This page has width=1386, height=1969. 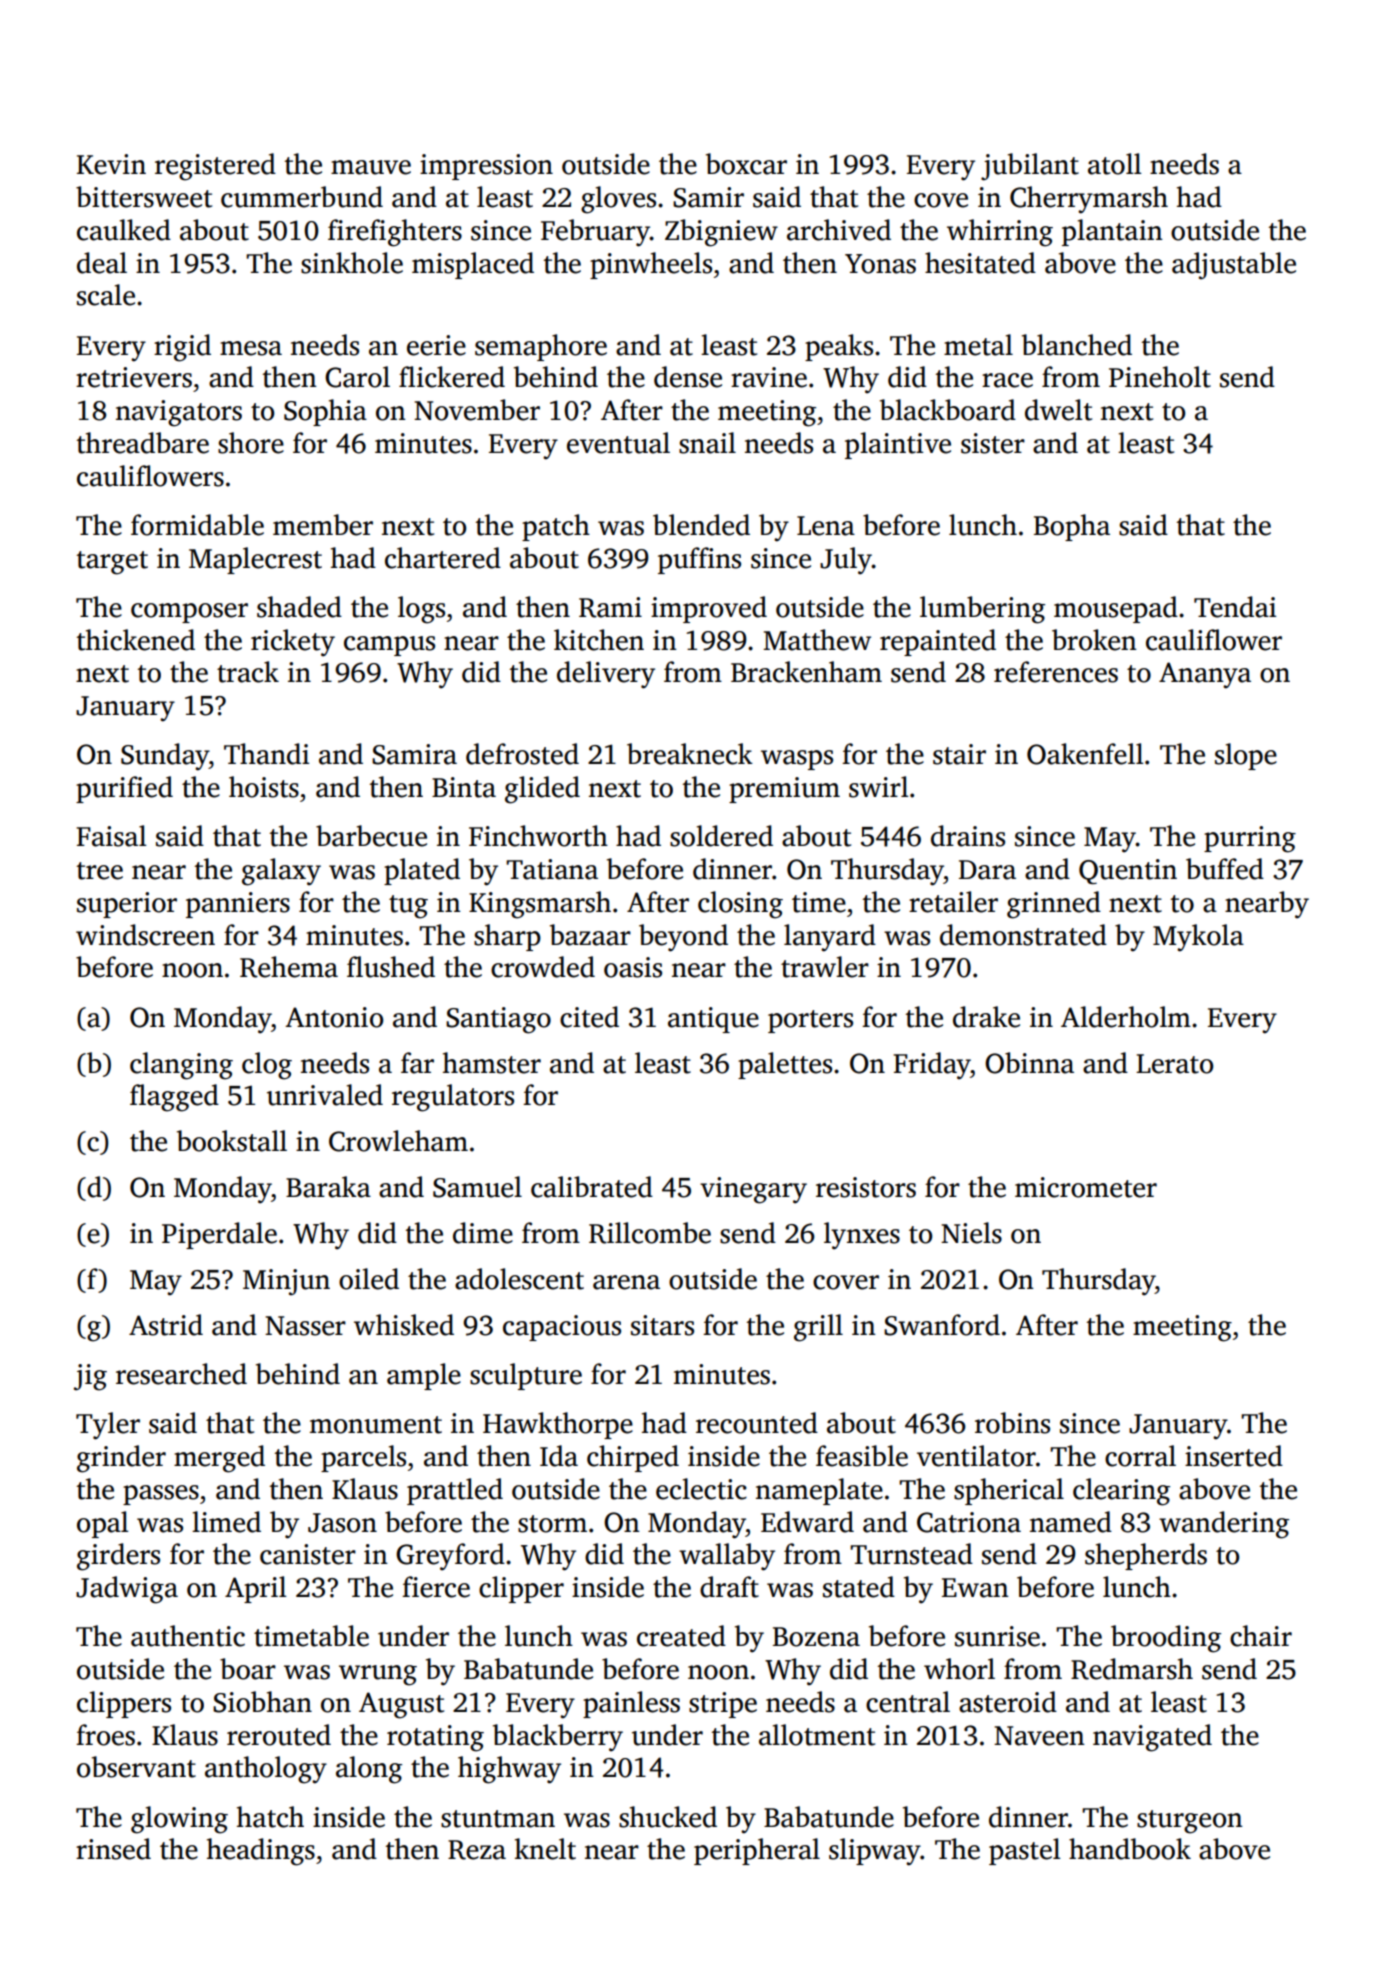 I want to click on headings, so click(x=261, y=1852).
